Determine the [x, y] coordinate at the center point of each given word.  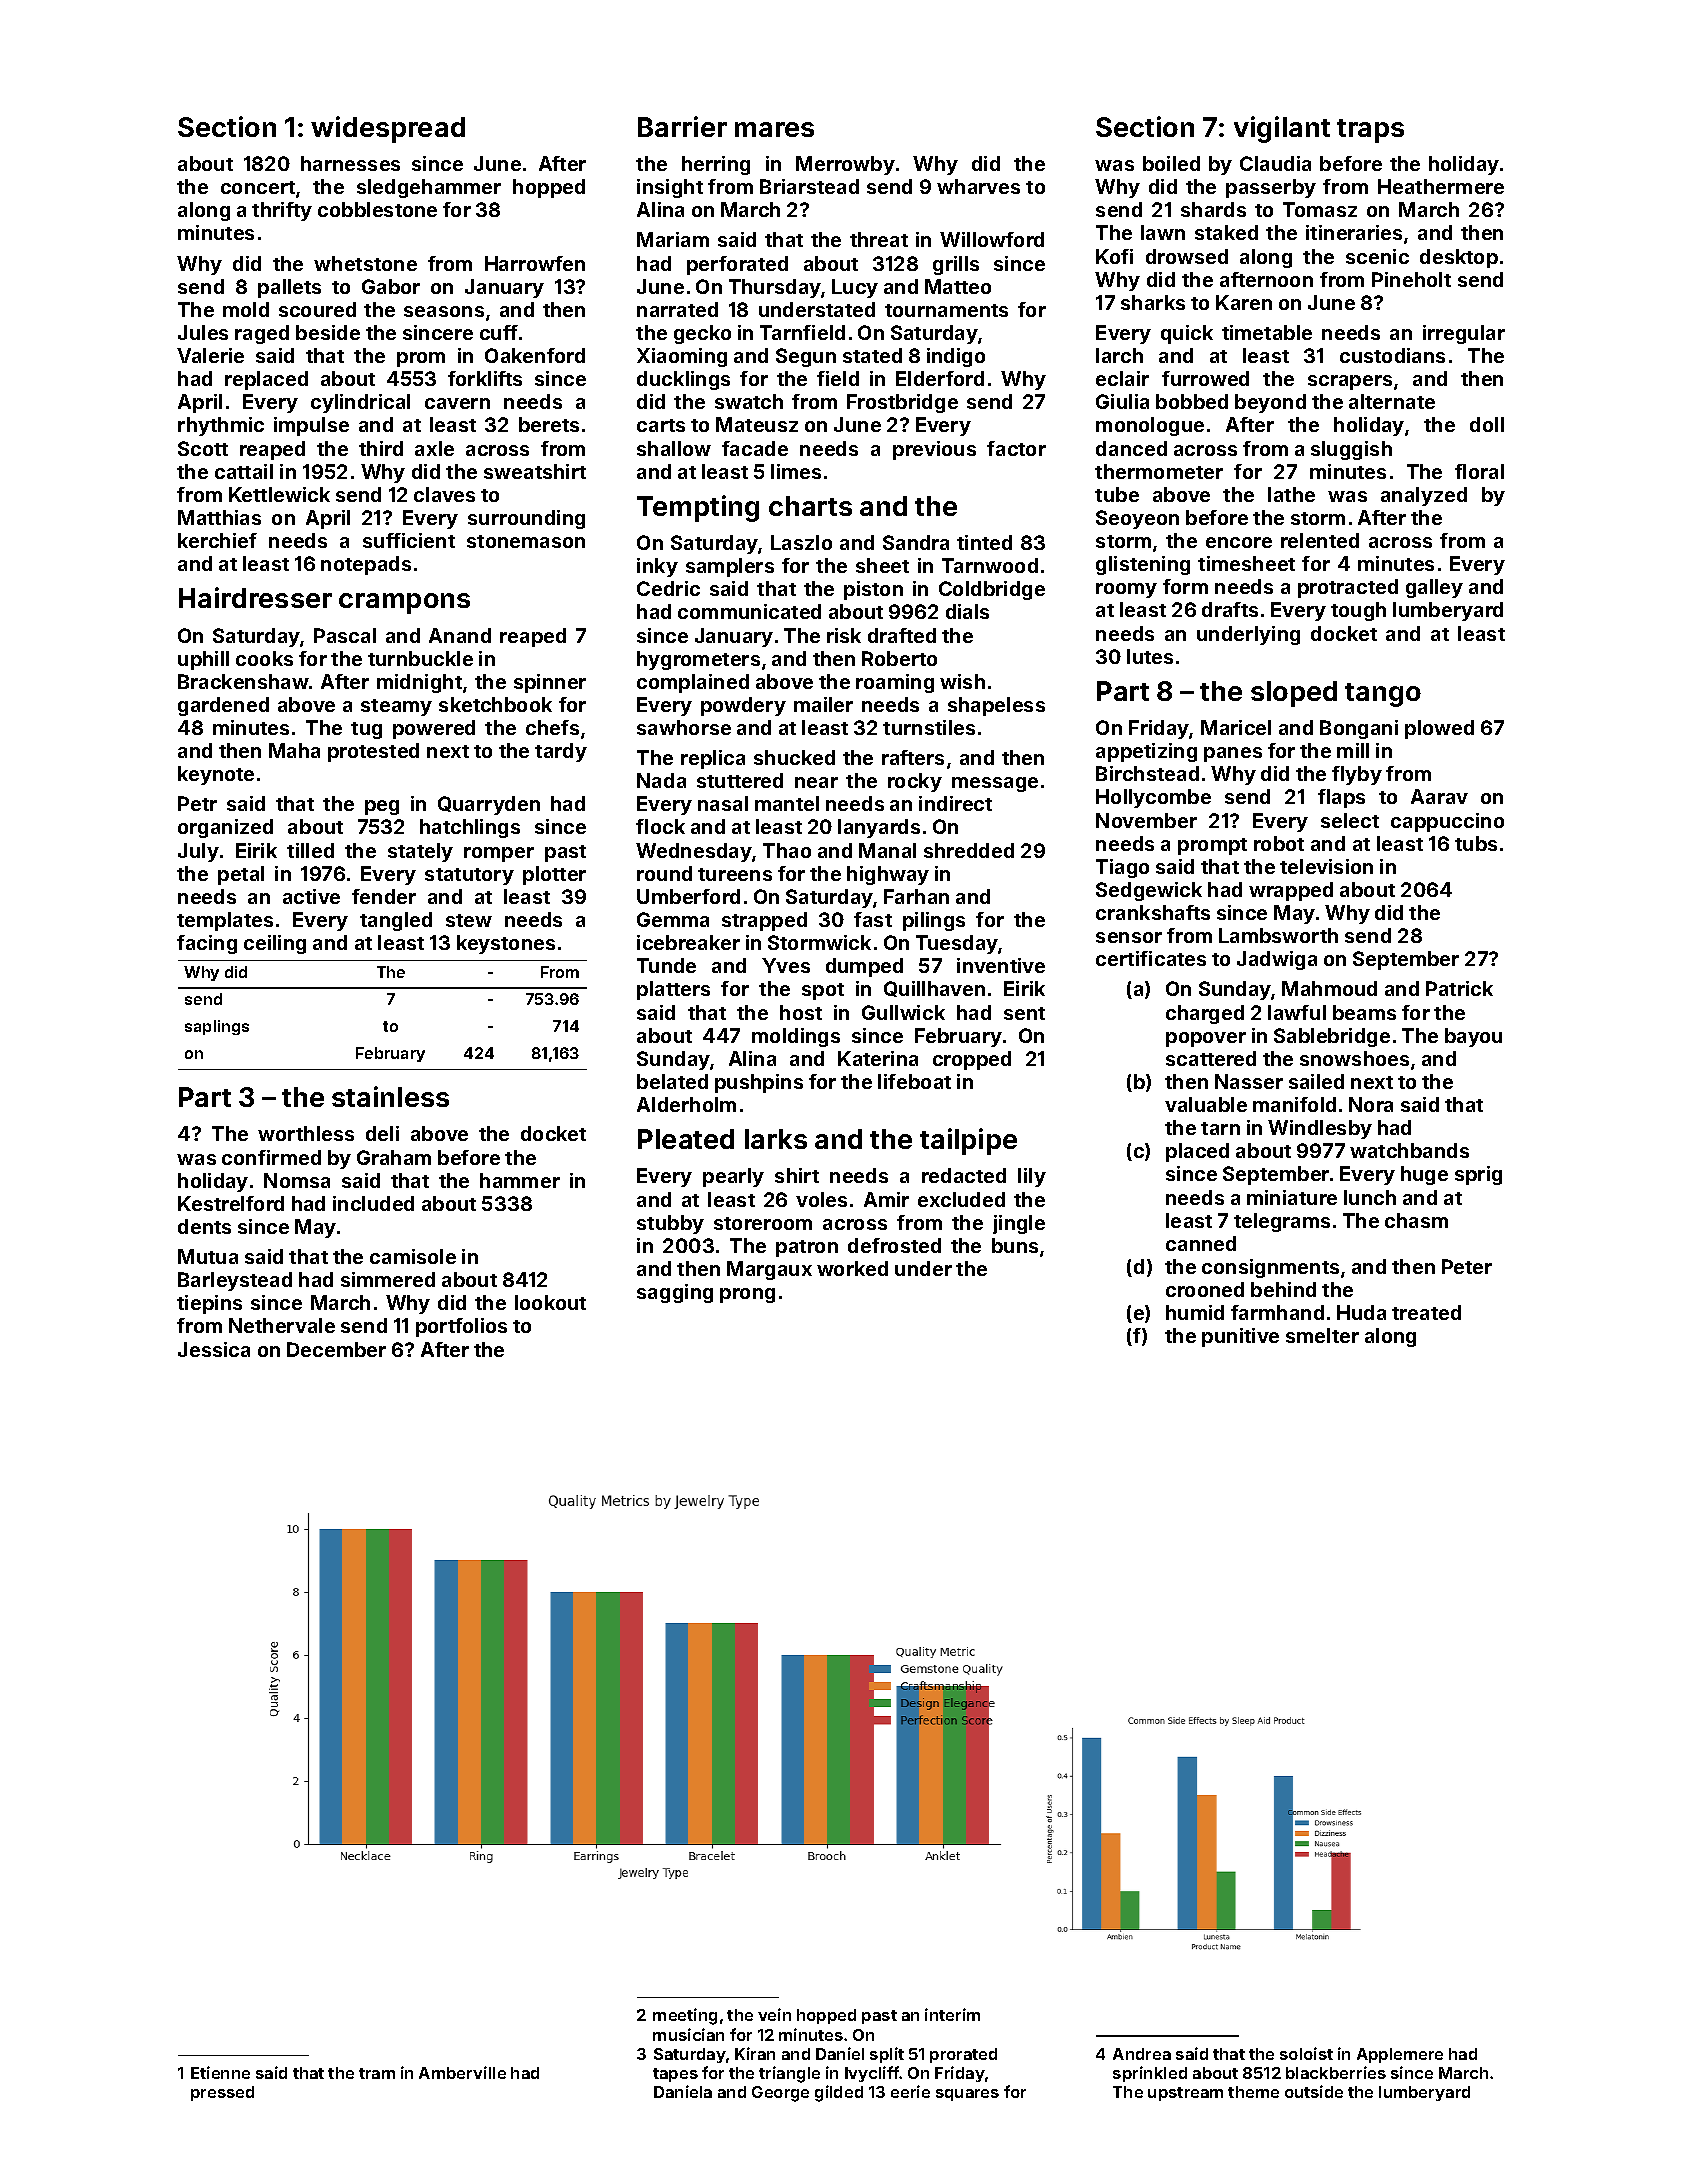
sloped [1294, 694]
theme [1253, 2092]
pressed [222, 2093]
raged [262, 334]
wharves [978, 186]
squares [967, 2095]
